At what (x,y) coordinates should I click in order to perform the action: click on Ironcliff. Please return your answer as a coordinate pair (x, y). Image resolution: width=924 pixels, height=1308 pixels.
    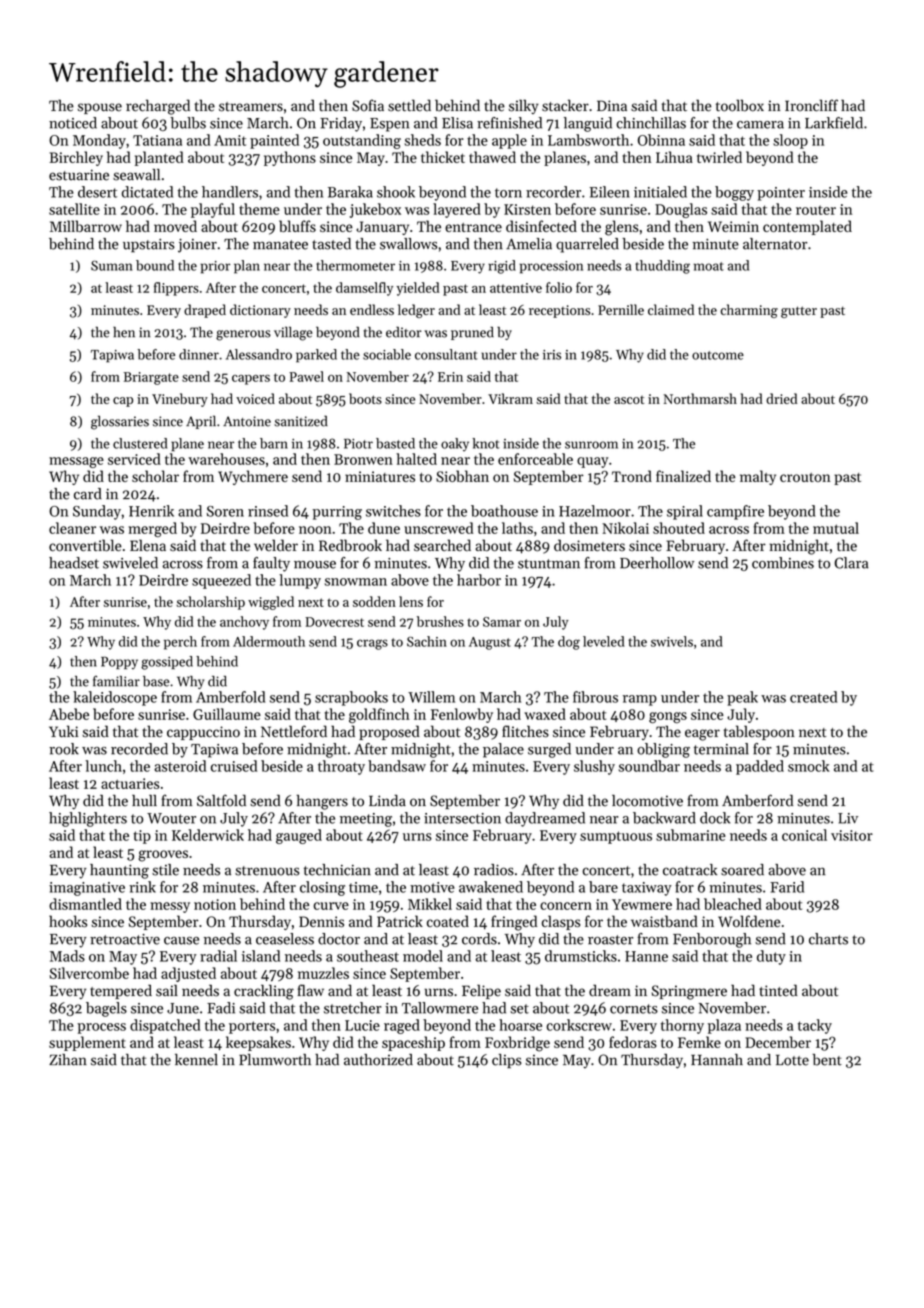
    Looking at the image, I should click on (811, 105).
